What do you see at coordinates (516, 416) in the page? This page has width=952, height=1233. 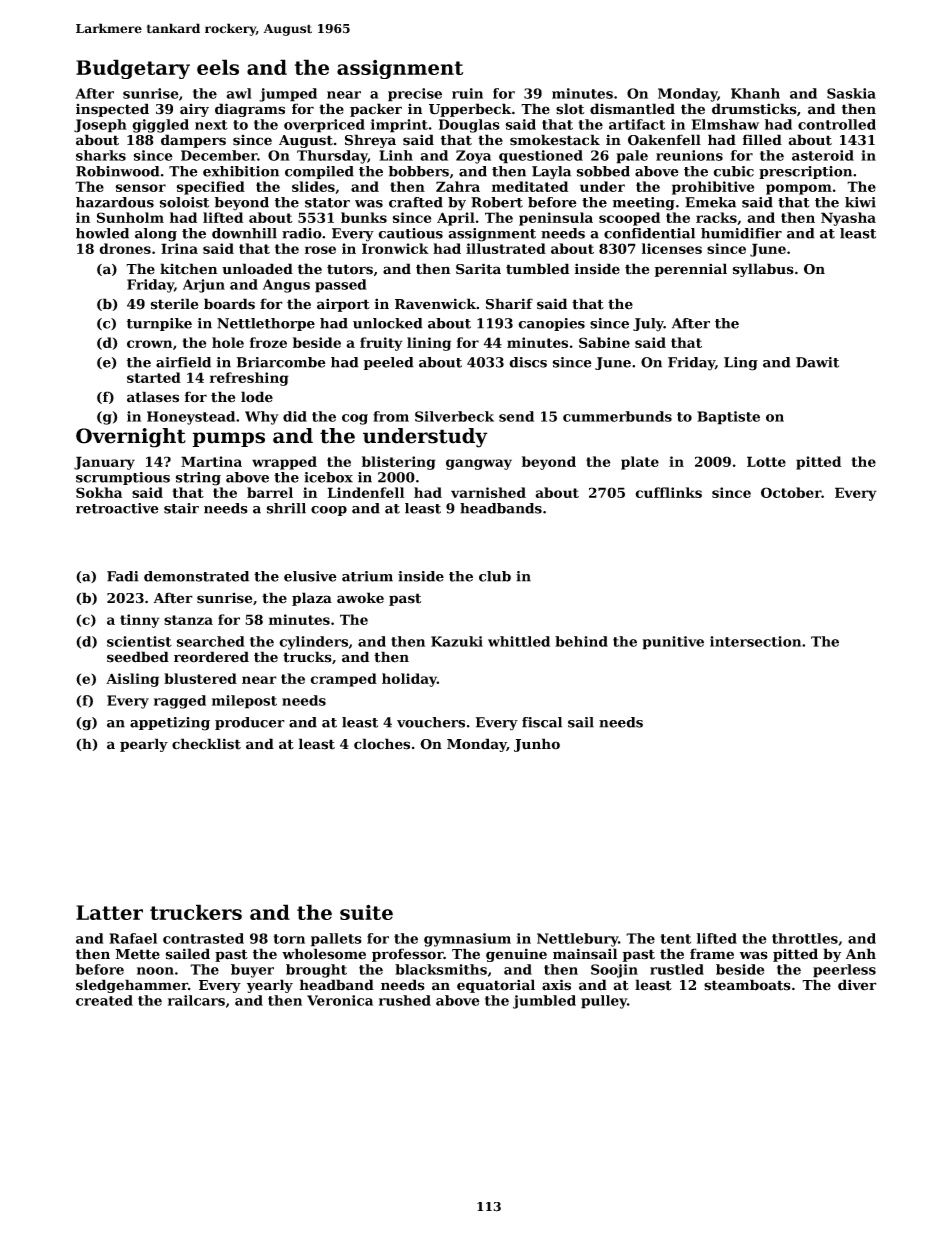 I see `send` at bounding box center [516, 416].
